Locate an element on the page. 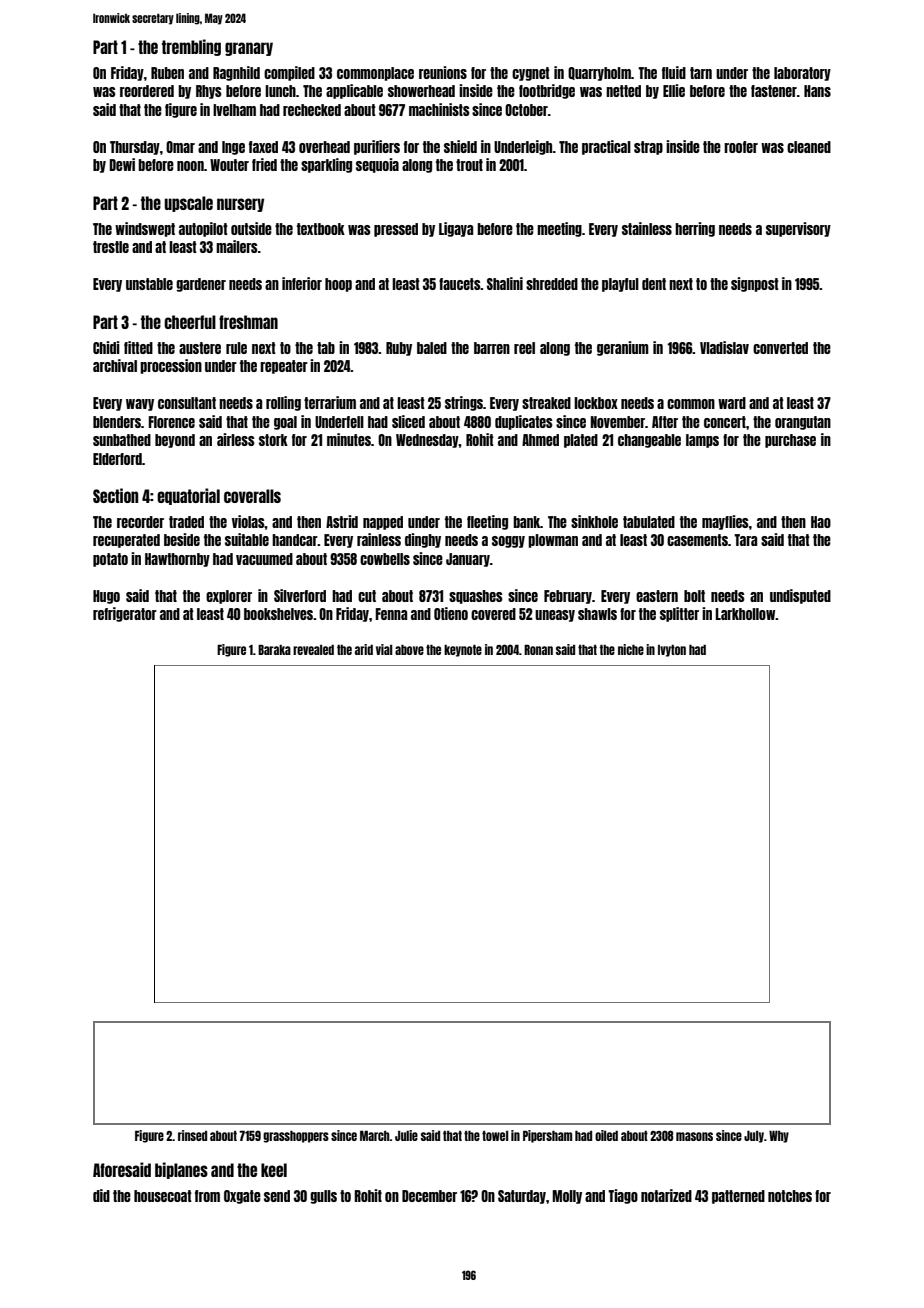 The height and width of the image is (1308, 924). rinsed is located at coordinates (192, 1135).
